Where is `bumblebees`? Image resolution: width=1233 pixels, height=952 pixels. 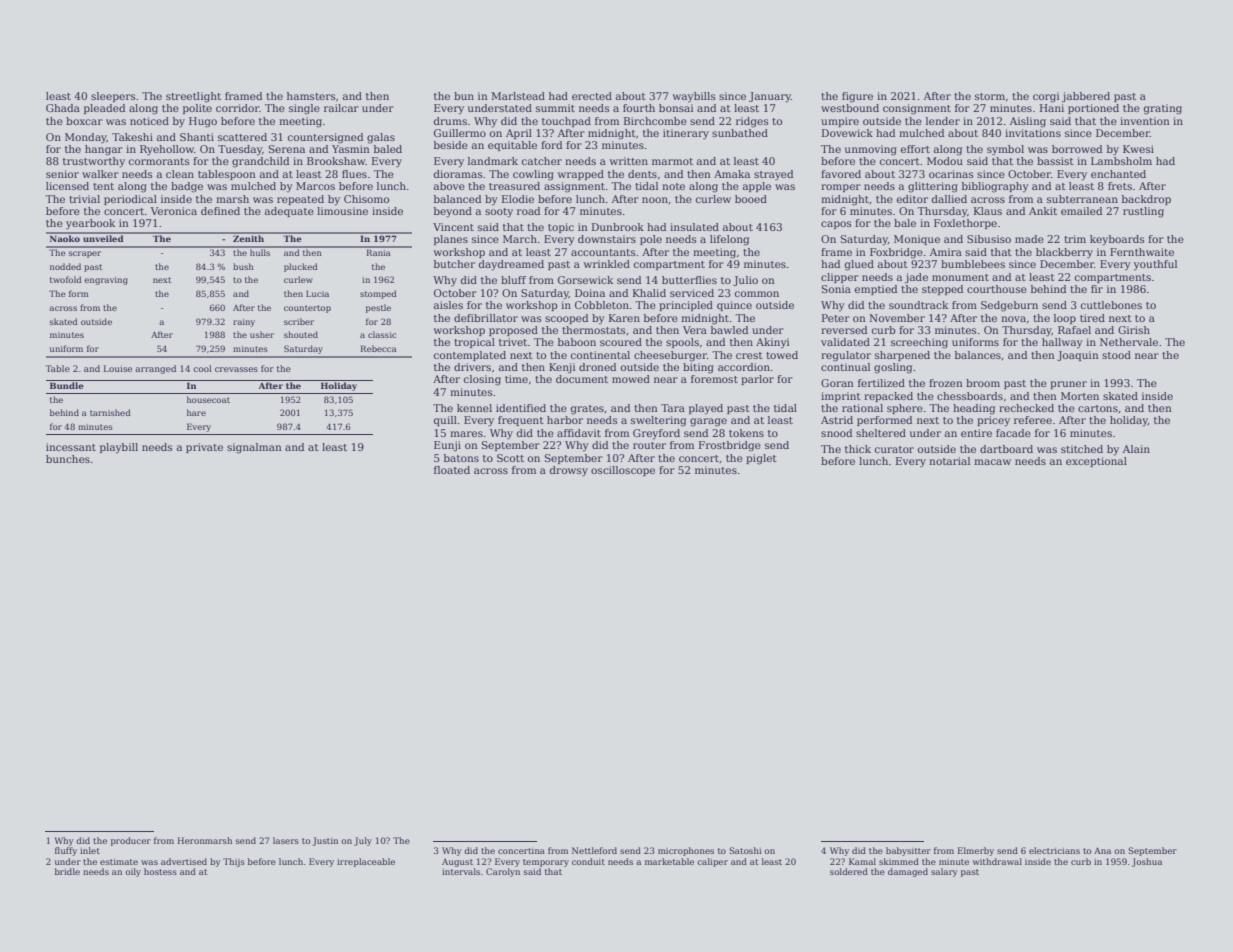
bumblebees is located at coordinates (973, 264).
